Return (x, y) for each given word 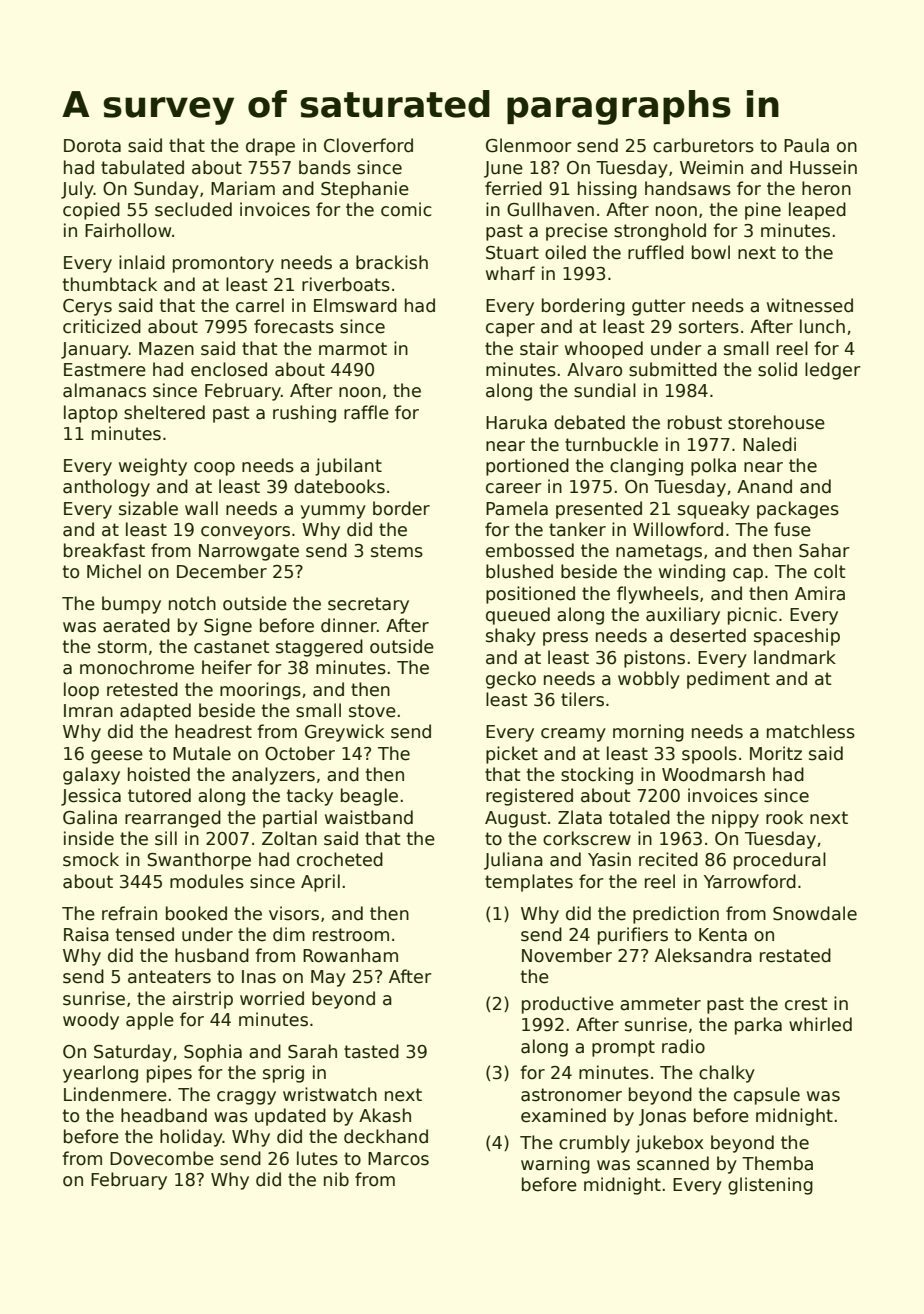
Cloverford (368, 145)
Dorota (92, 146)
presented (599, 510)
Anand (764, 486)
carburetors (703, 145)
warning (555, 1165)
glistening (770, 1186)
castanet (232, 647)
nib (336, 1179)
